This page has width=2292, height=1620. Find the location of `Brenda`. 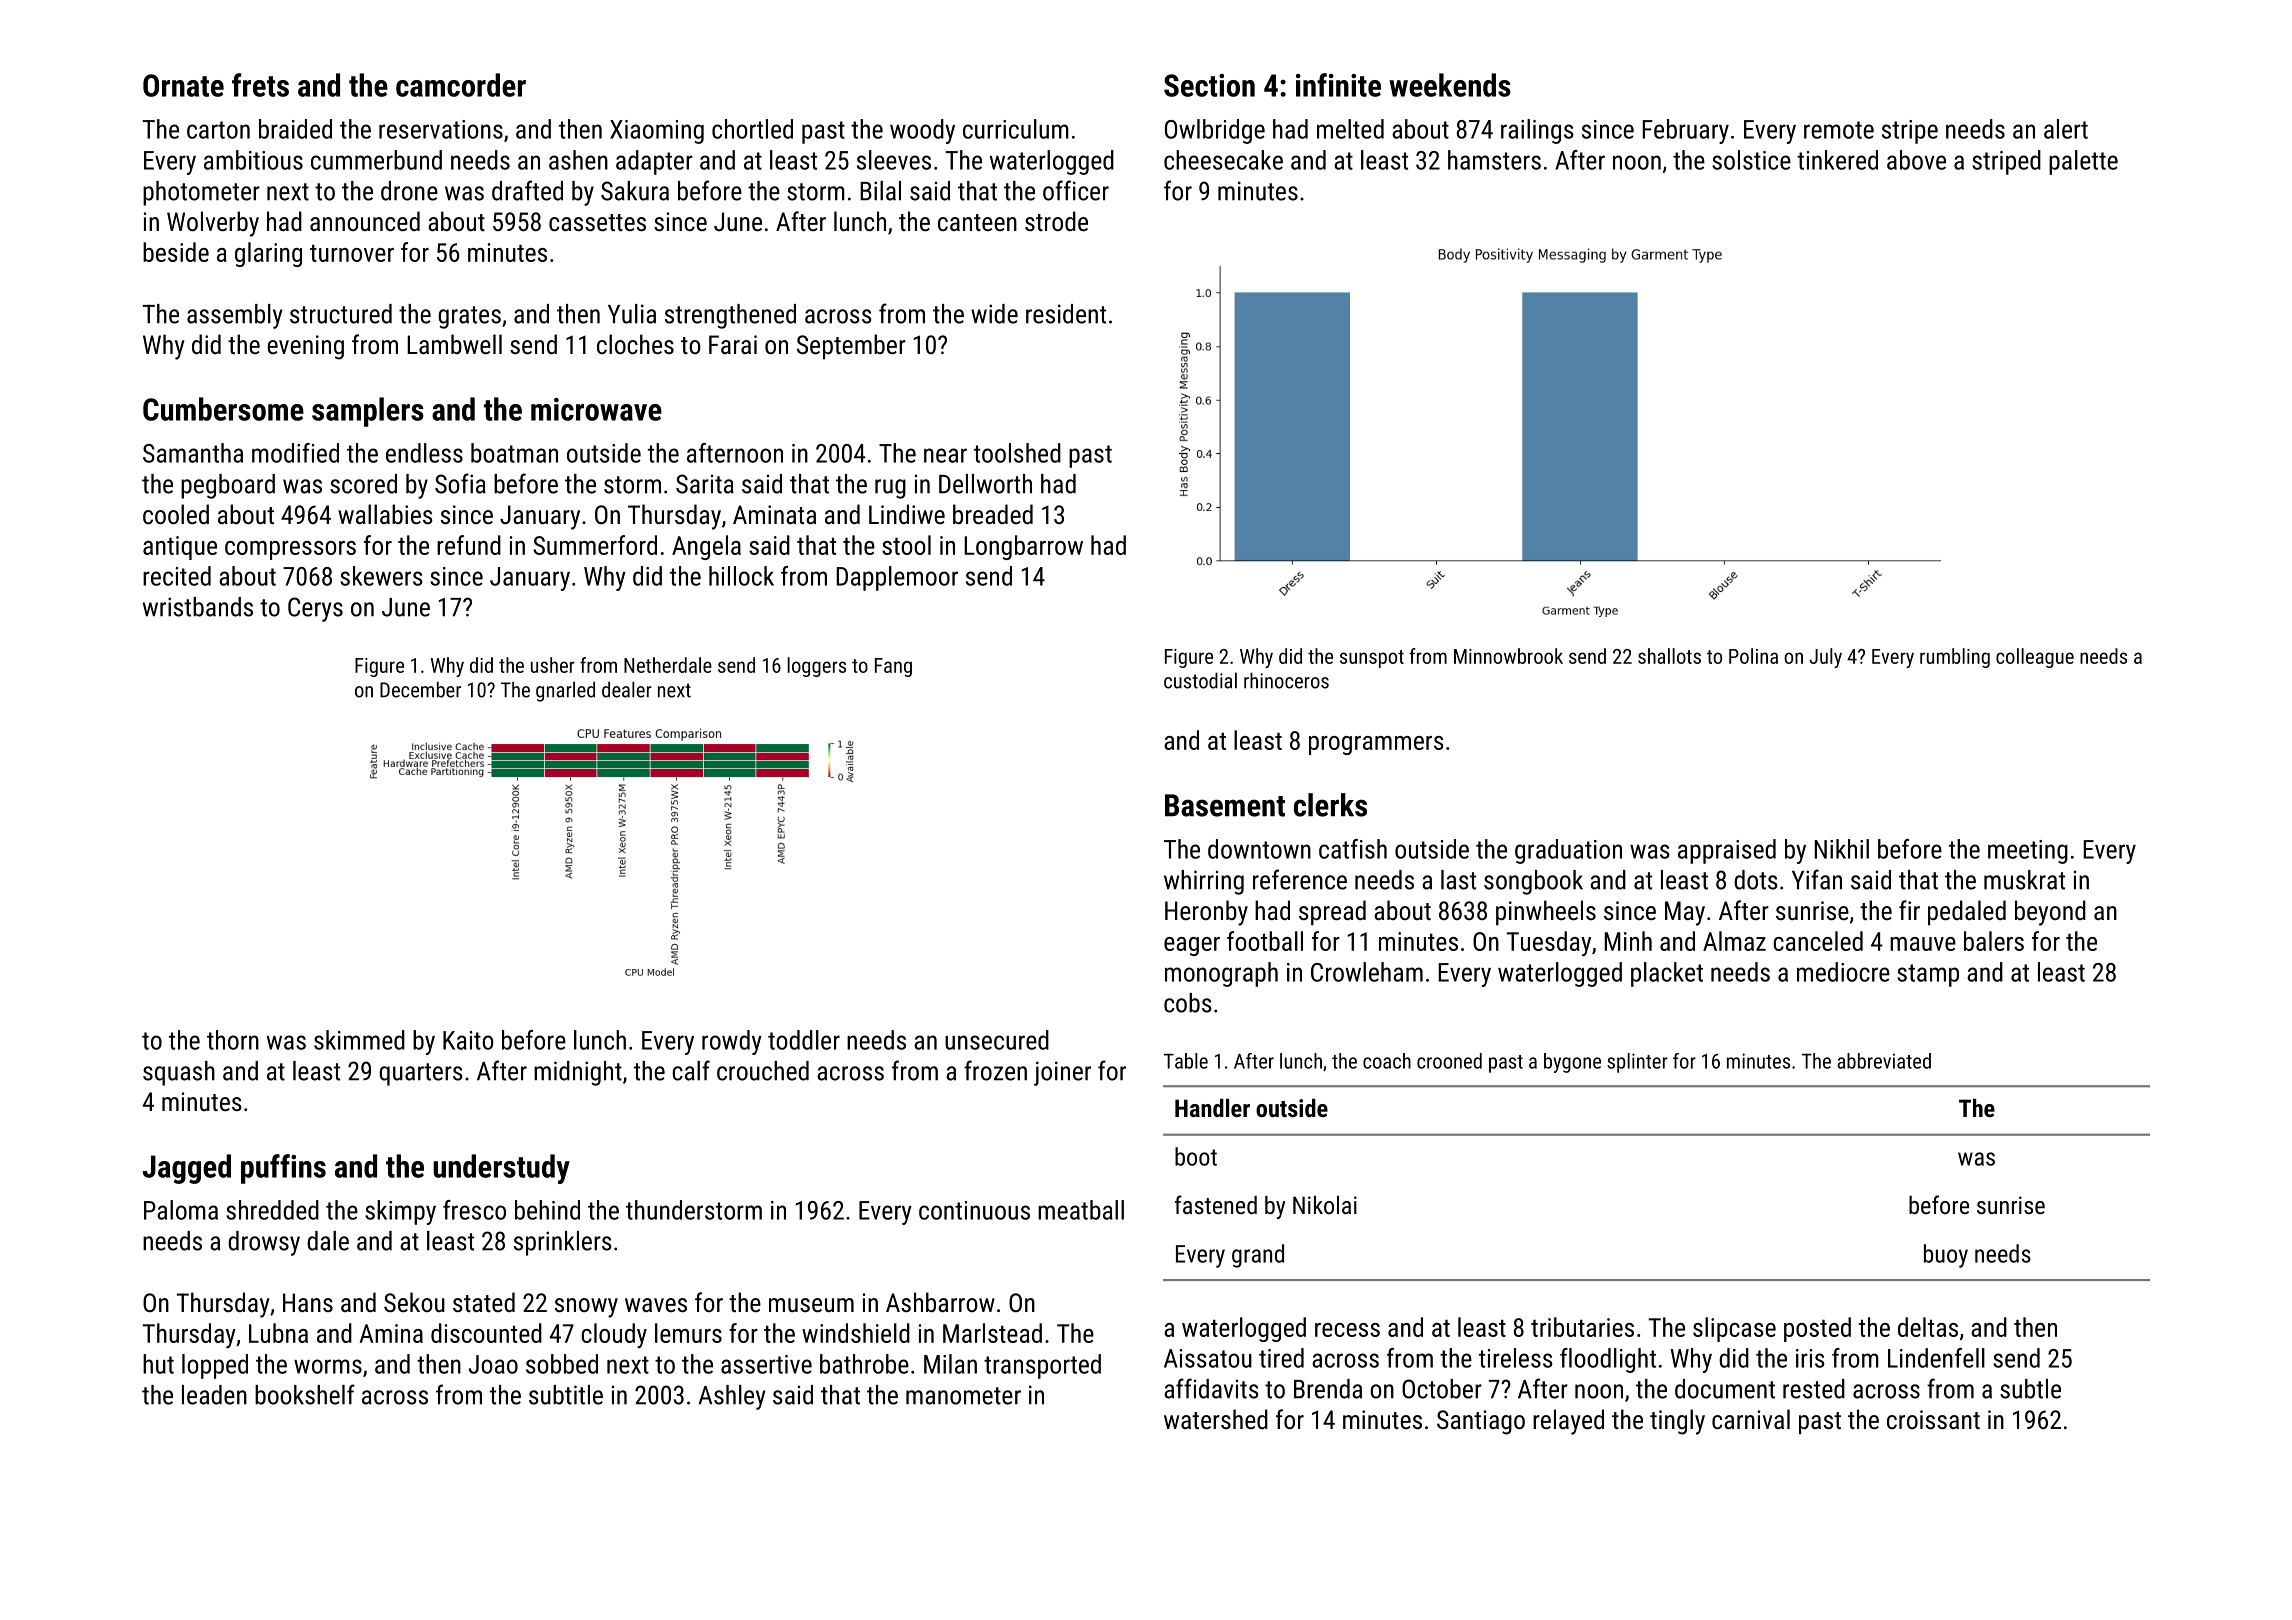

Brenda is located at coordinates (1328, 1389).
